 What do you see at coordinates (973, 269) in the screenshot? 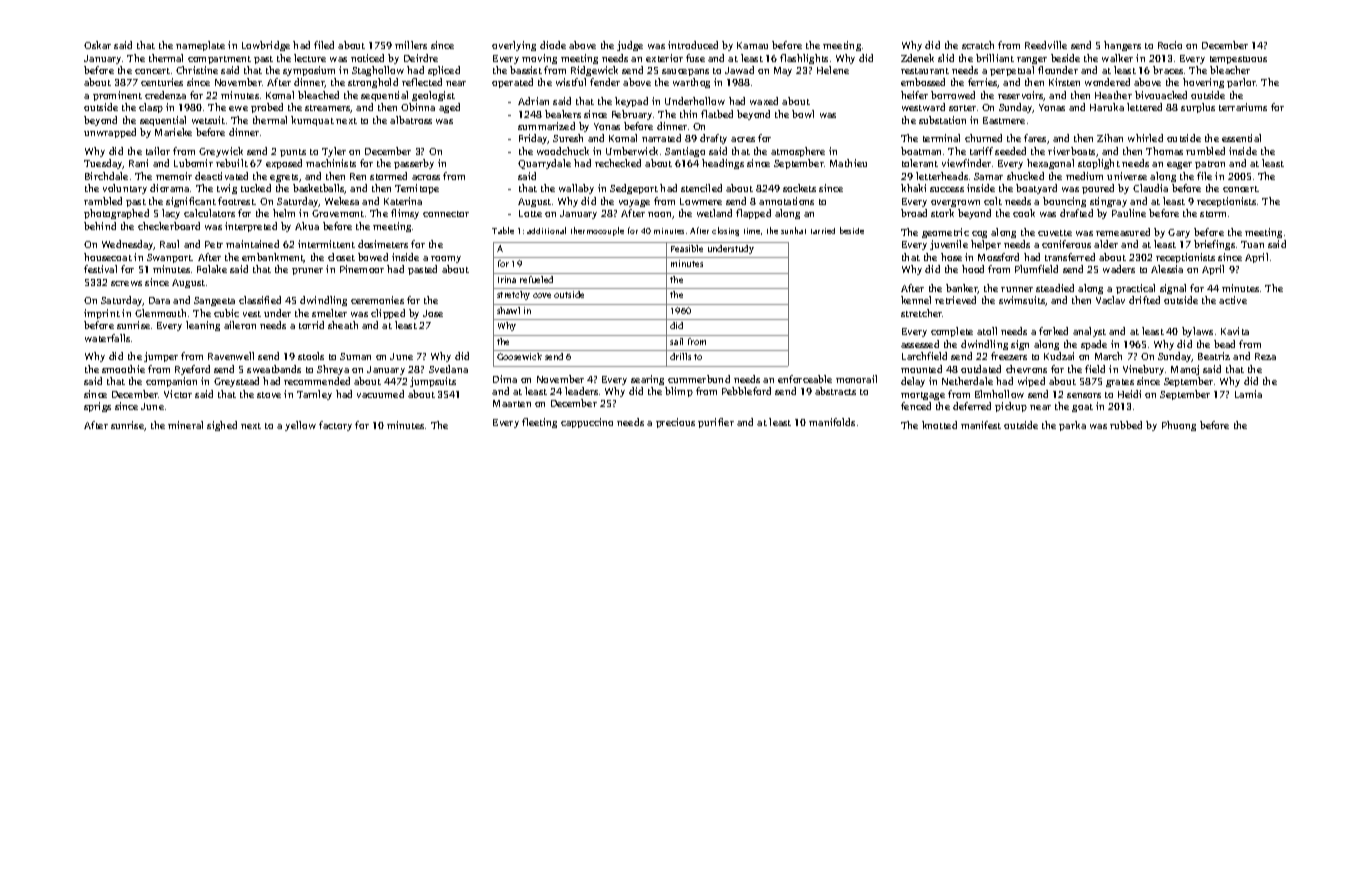
I see `hood` at bounding box center [973, 269].
